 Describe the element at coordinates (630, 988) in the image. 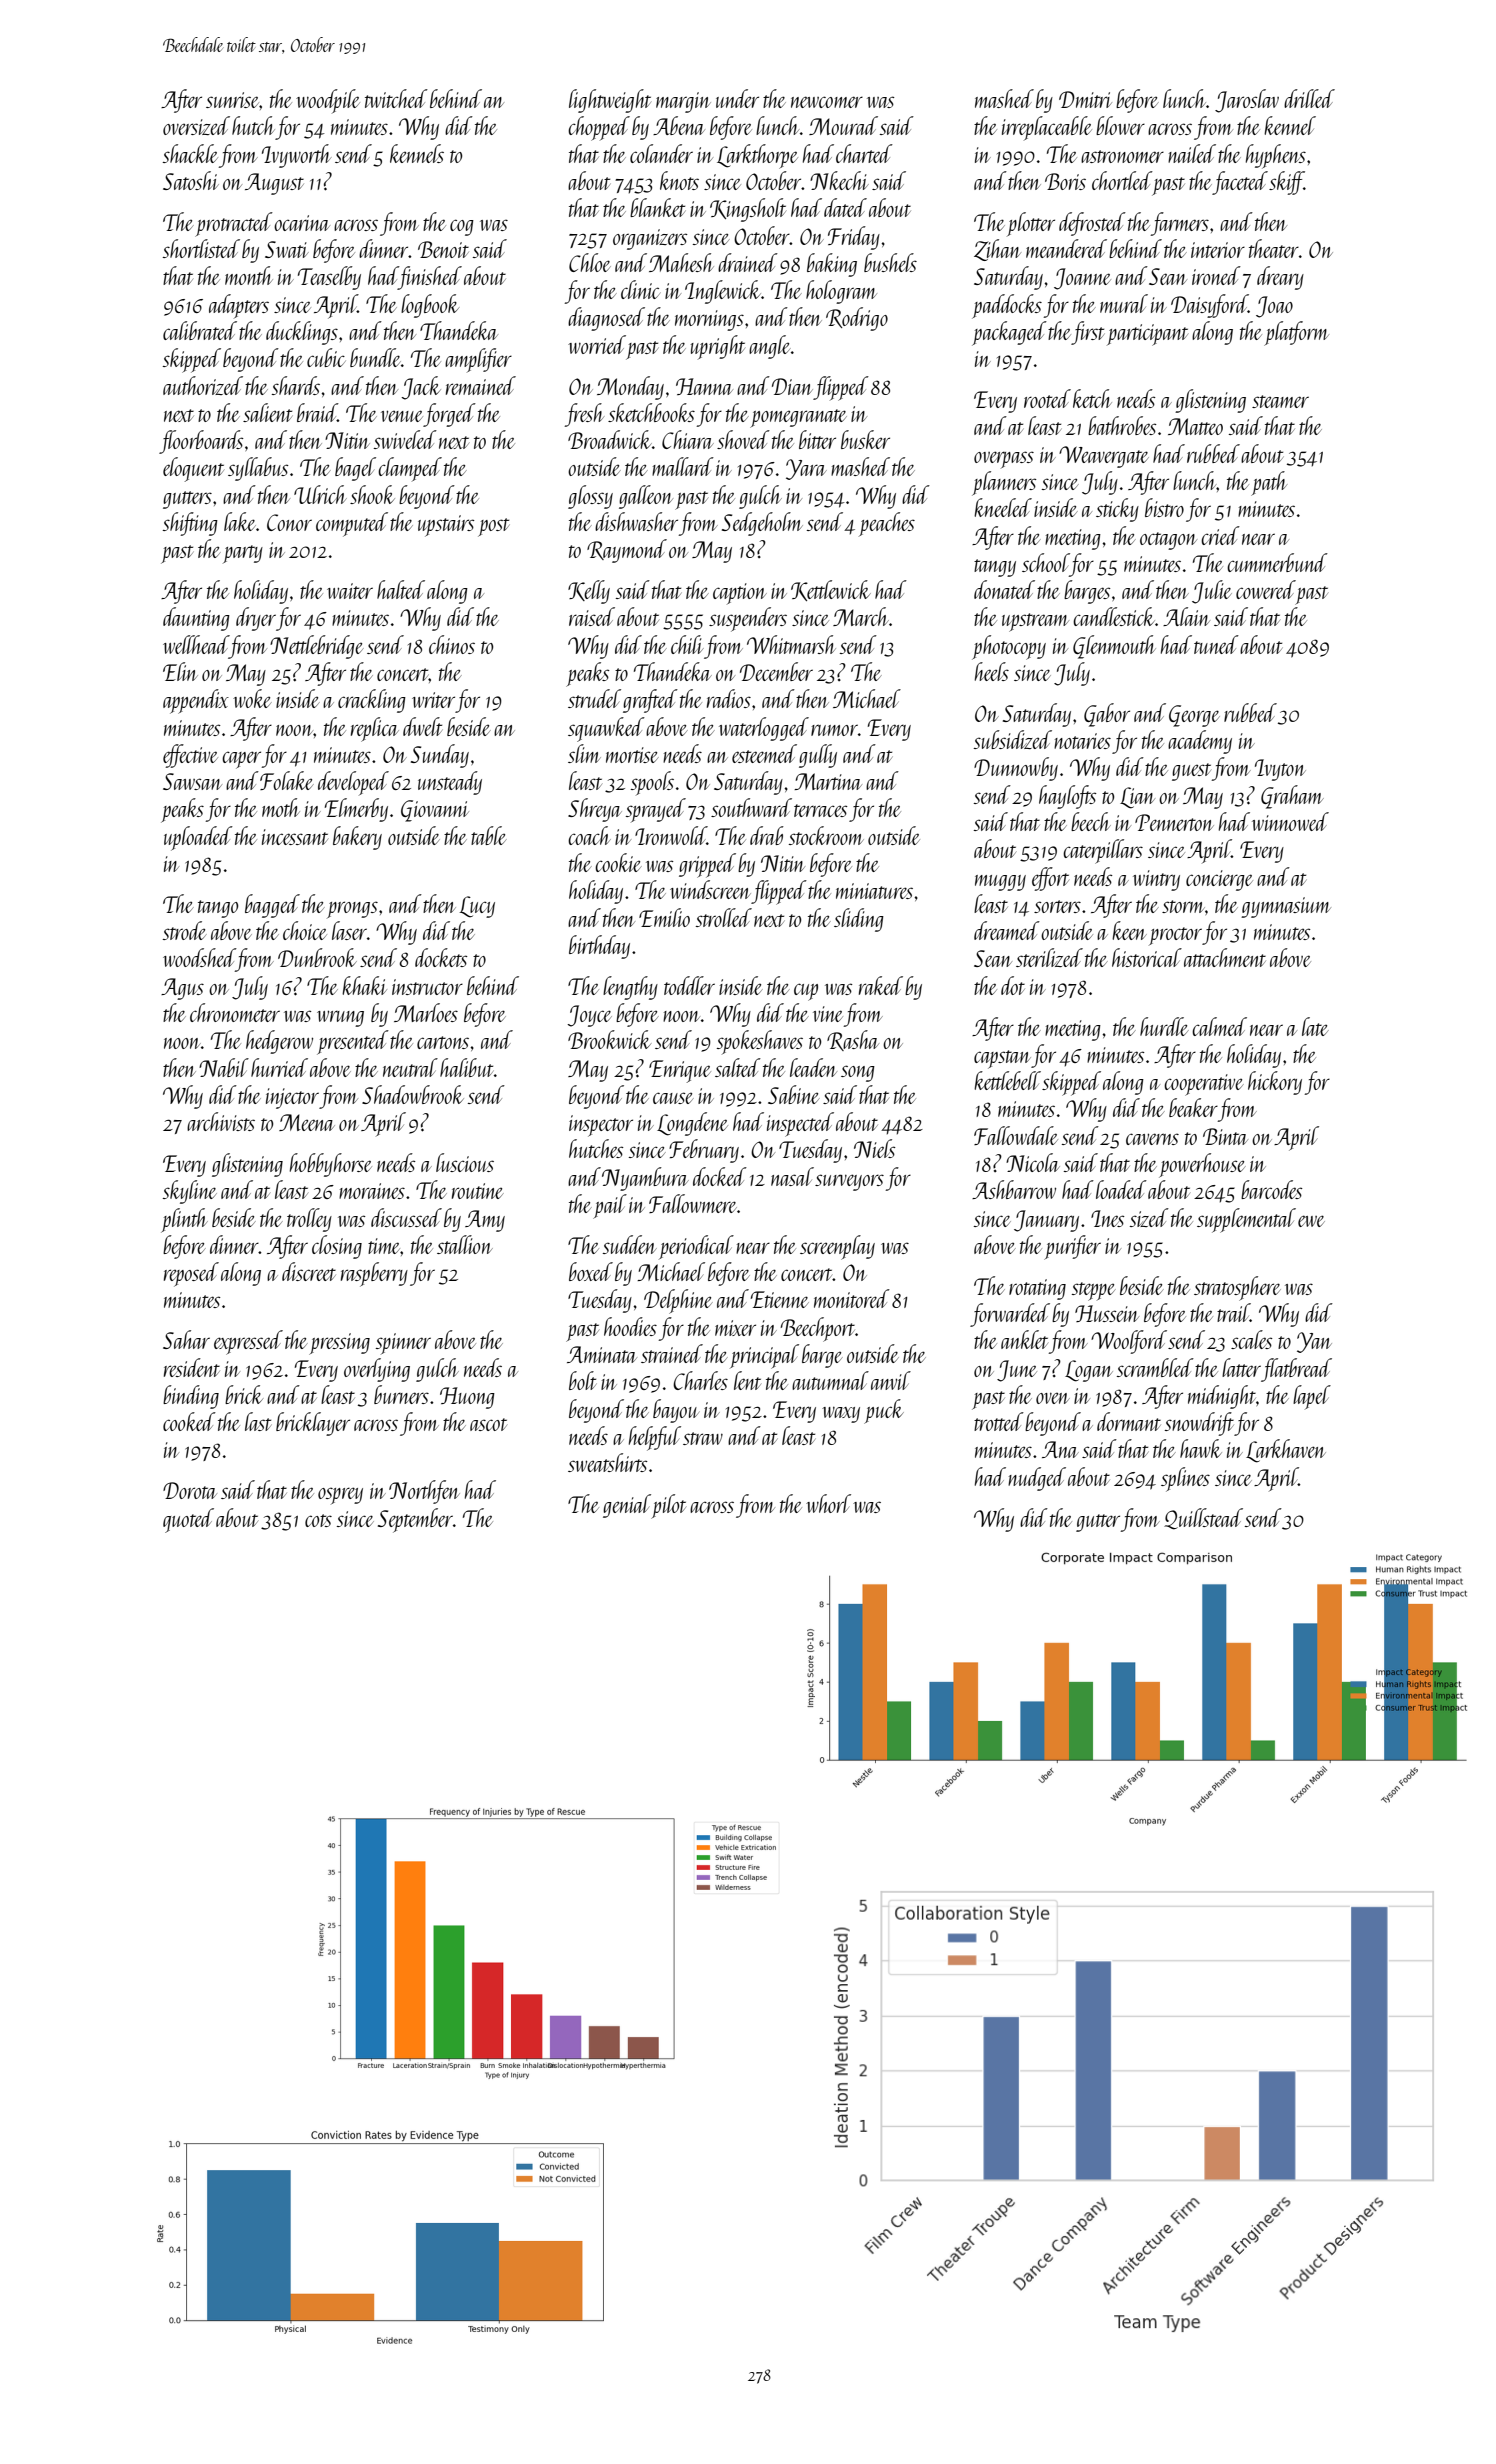

I see `lengthy` at that location.
